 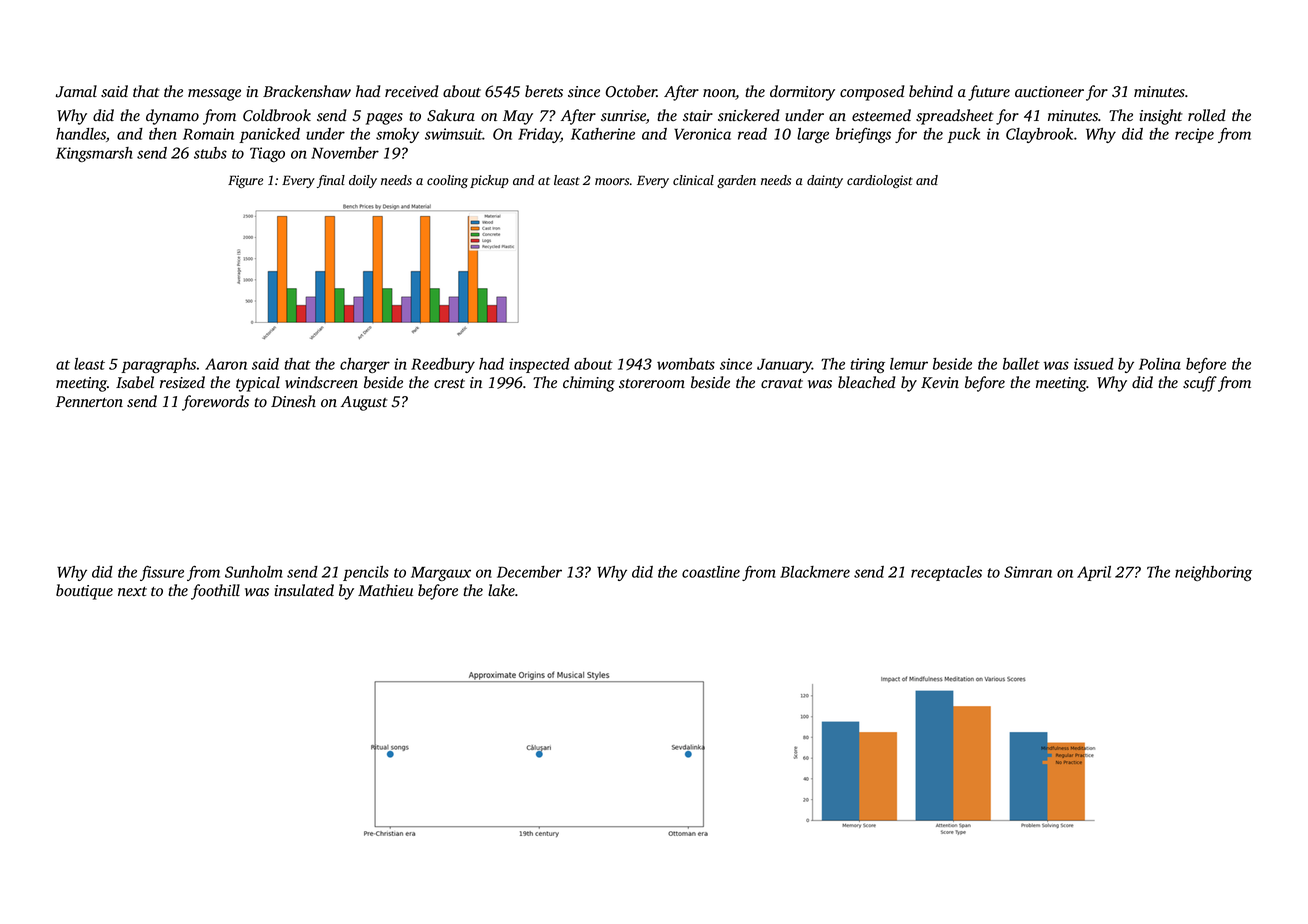 I want to click on charger, so click(x=365, y=365).
